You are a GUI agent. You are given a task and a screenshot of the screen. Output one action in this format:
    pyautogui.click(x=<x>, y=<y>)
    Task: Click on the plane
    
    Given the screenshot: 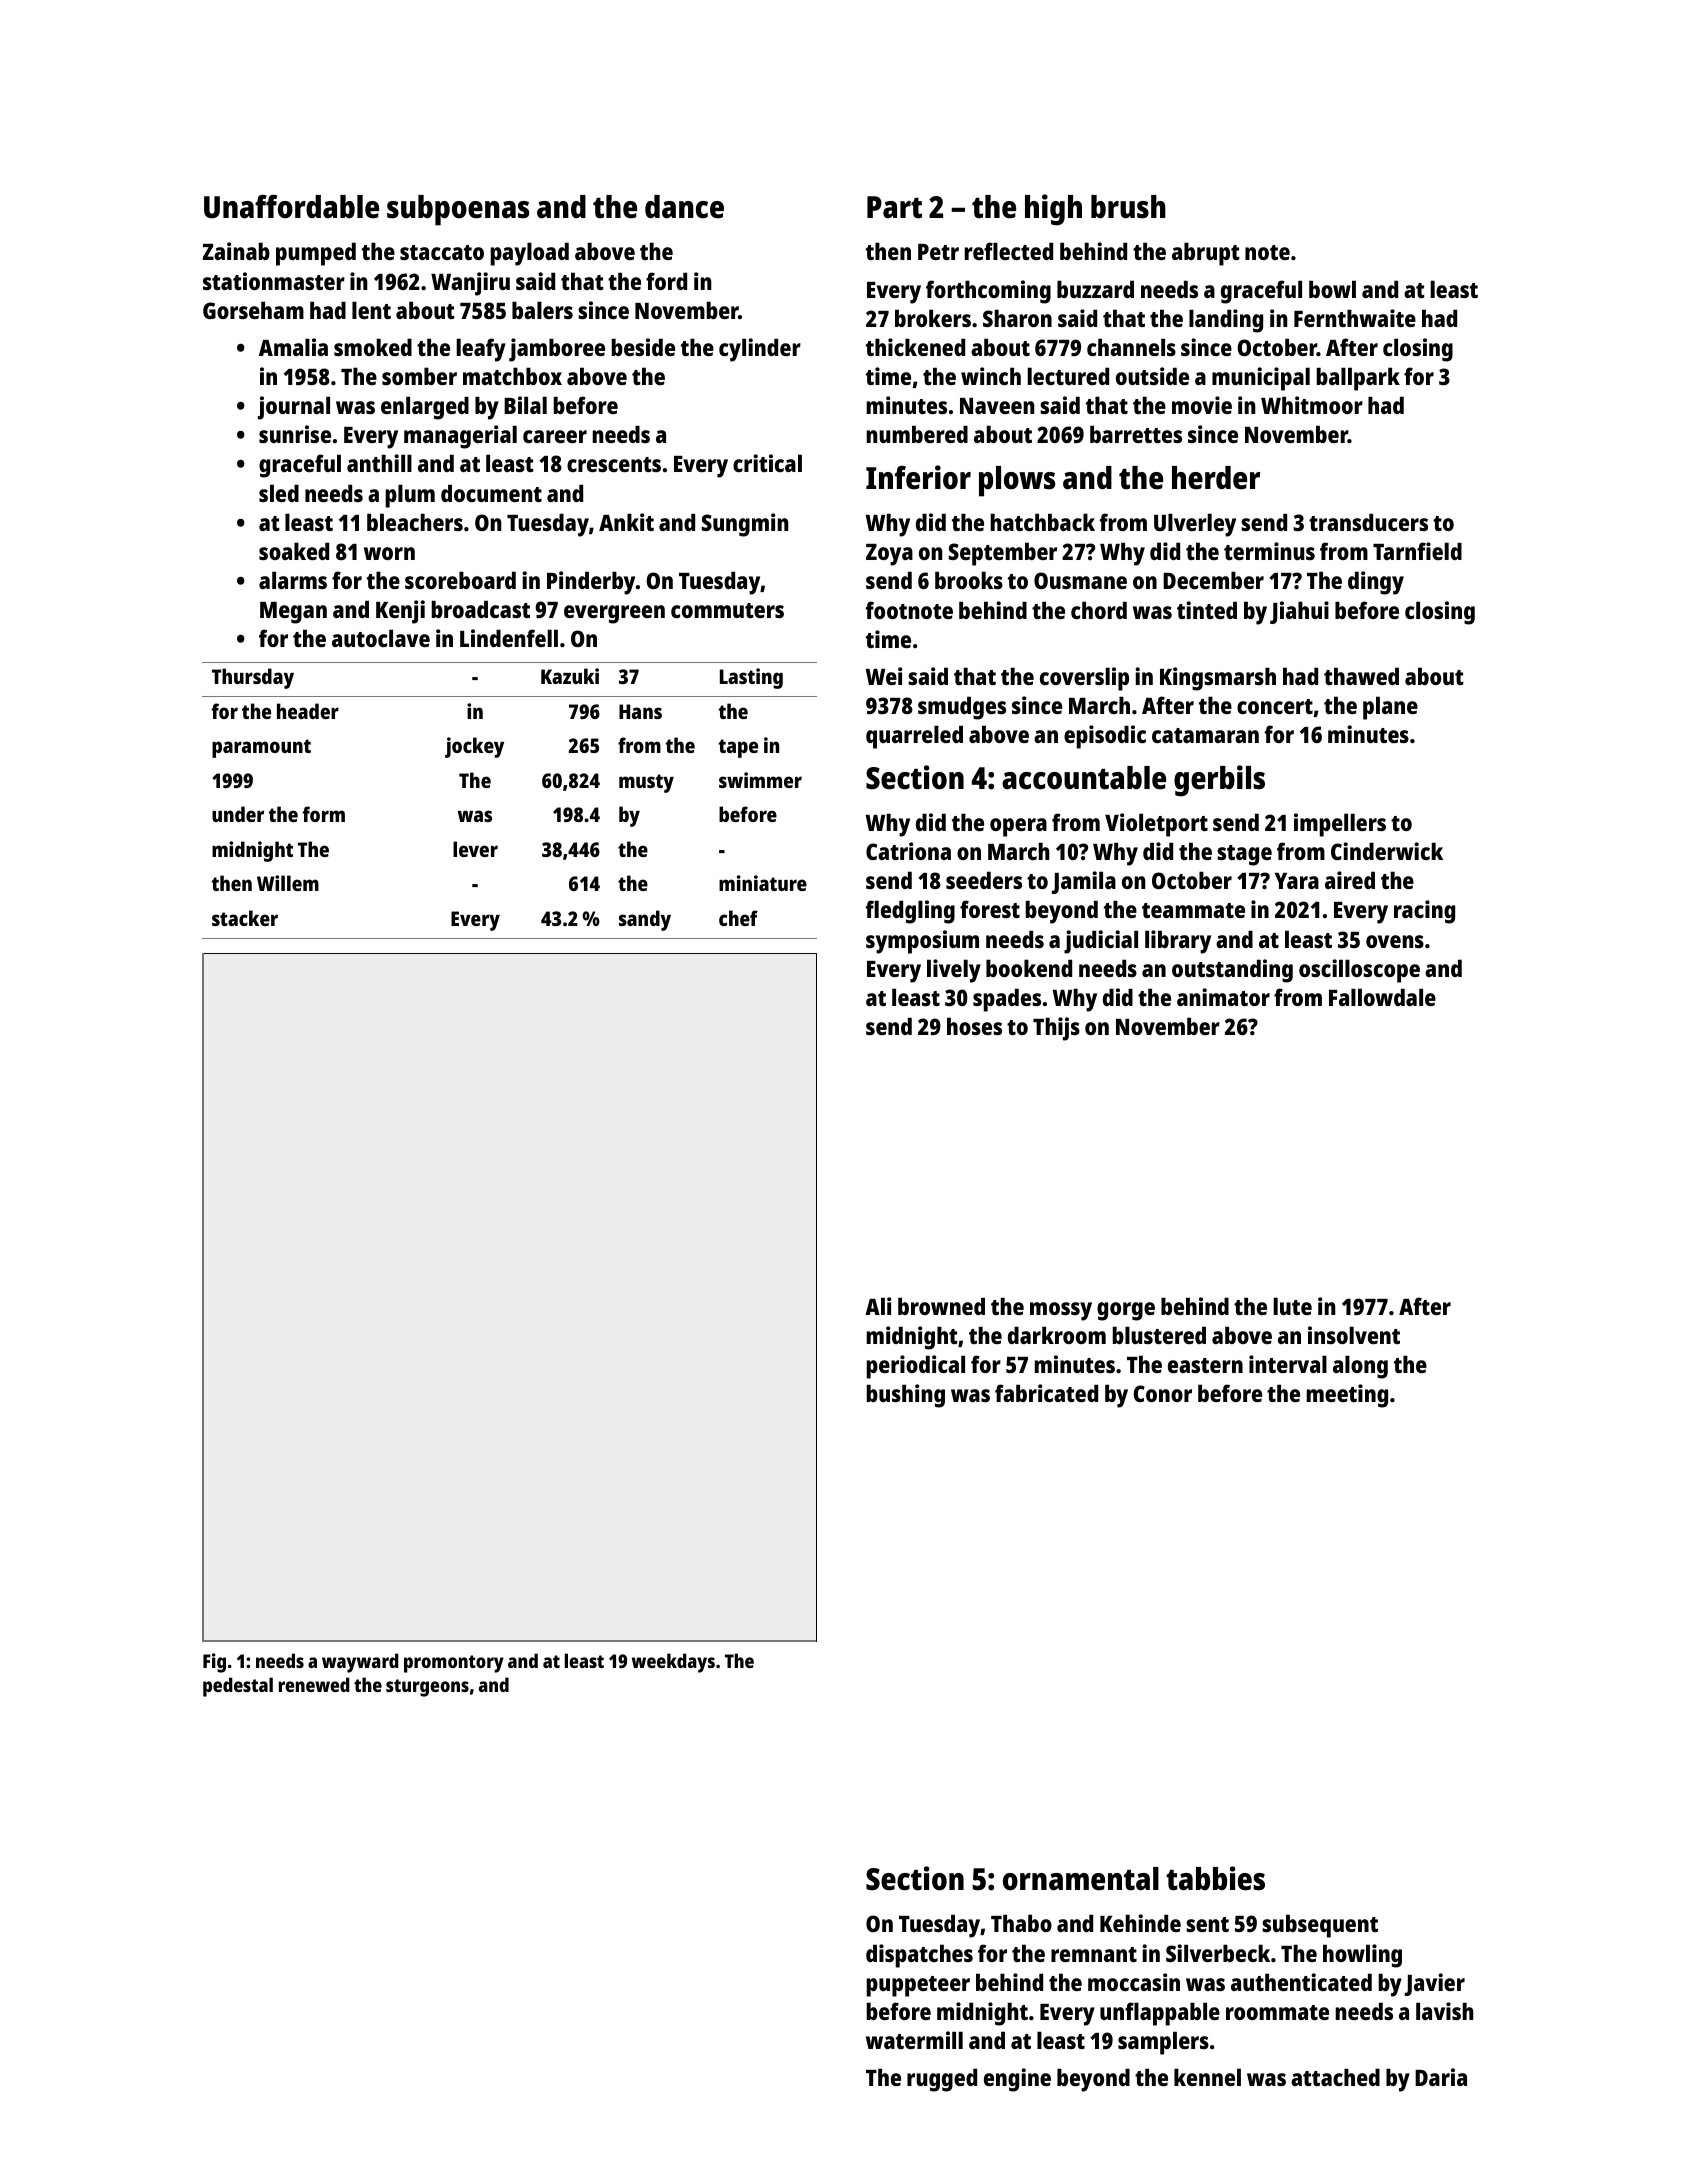 What is the action you would take?
    pyautogui.click(x=1390, y=708)
